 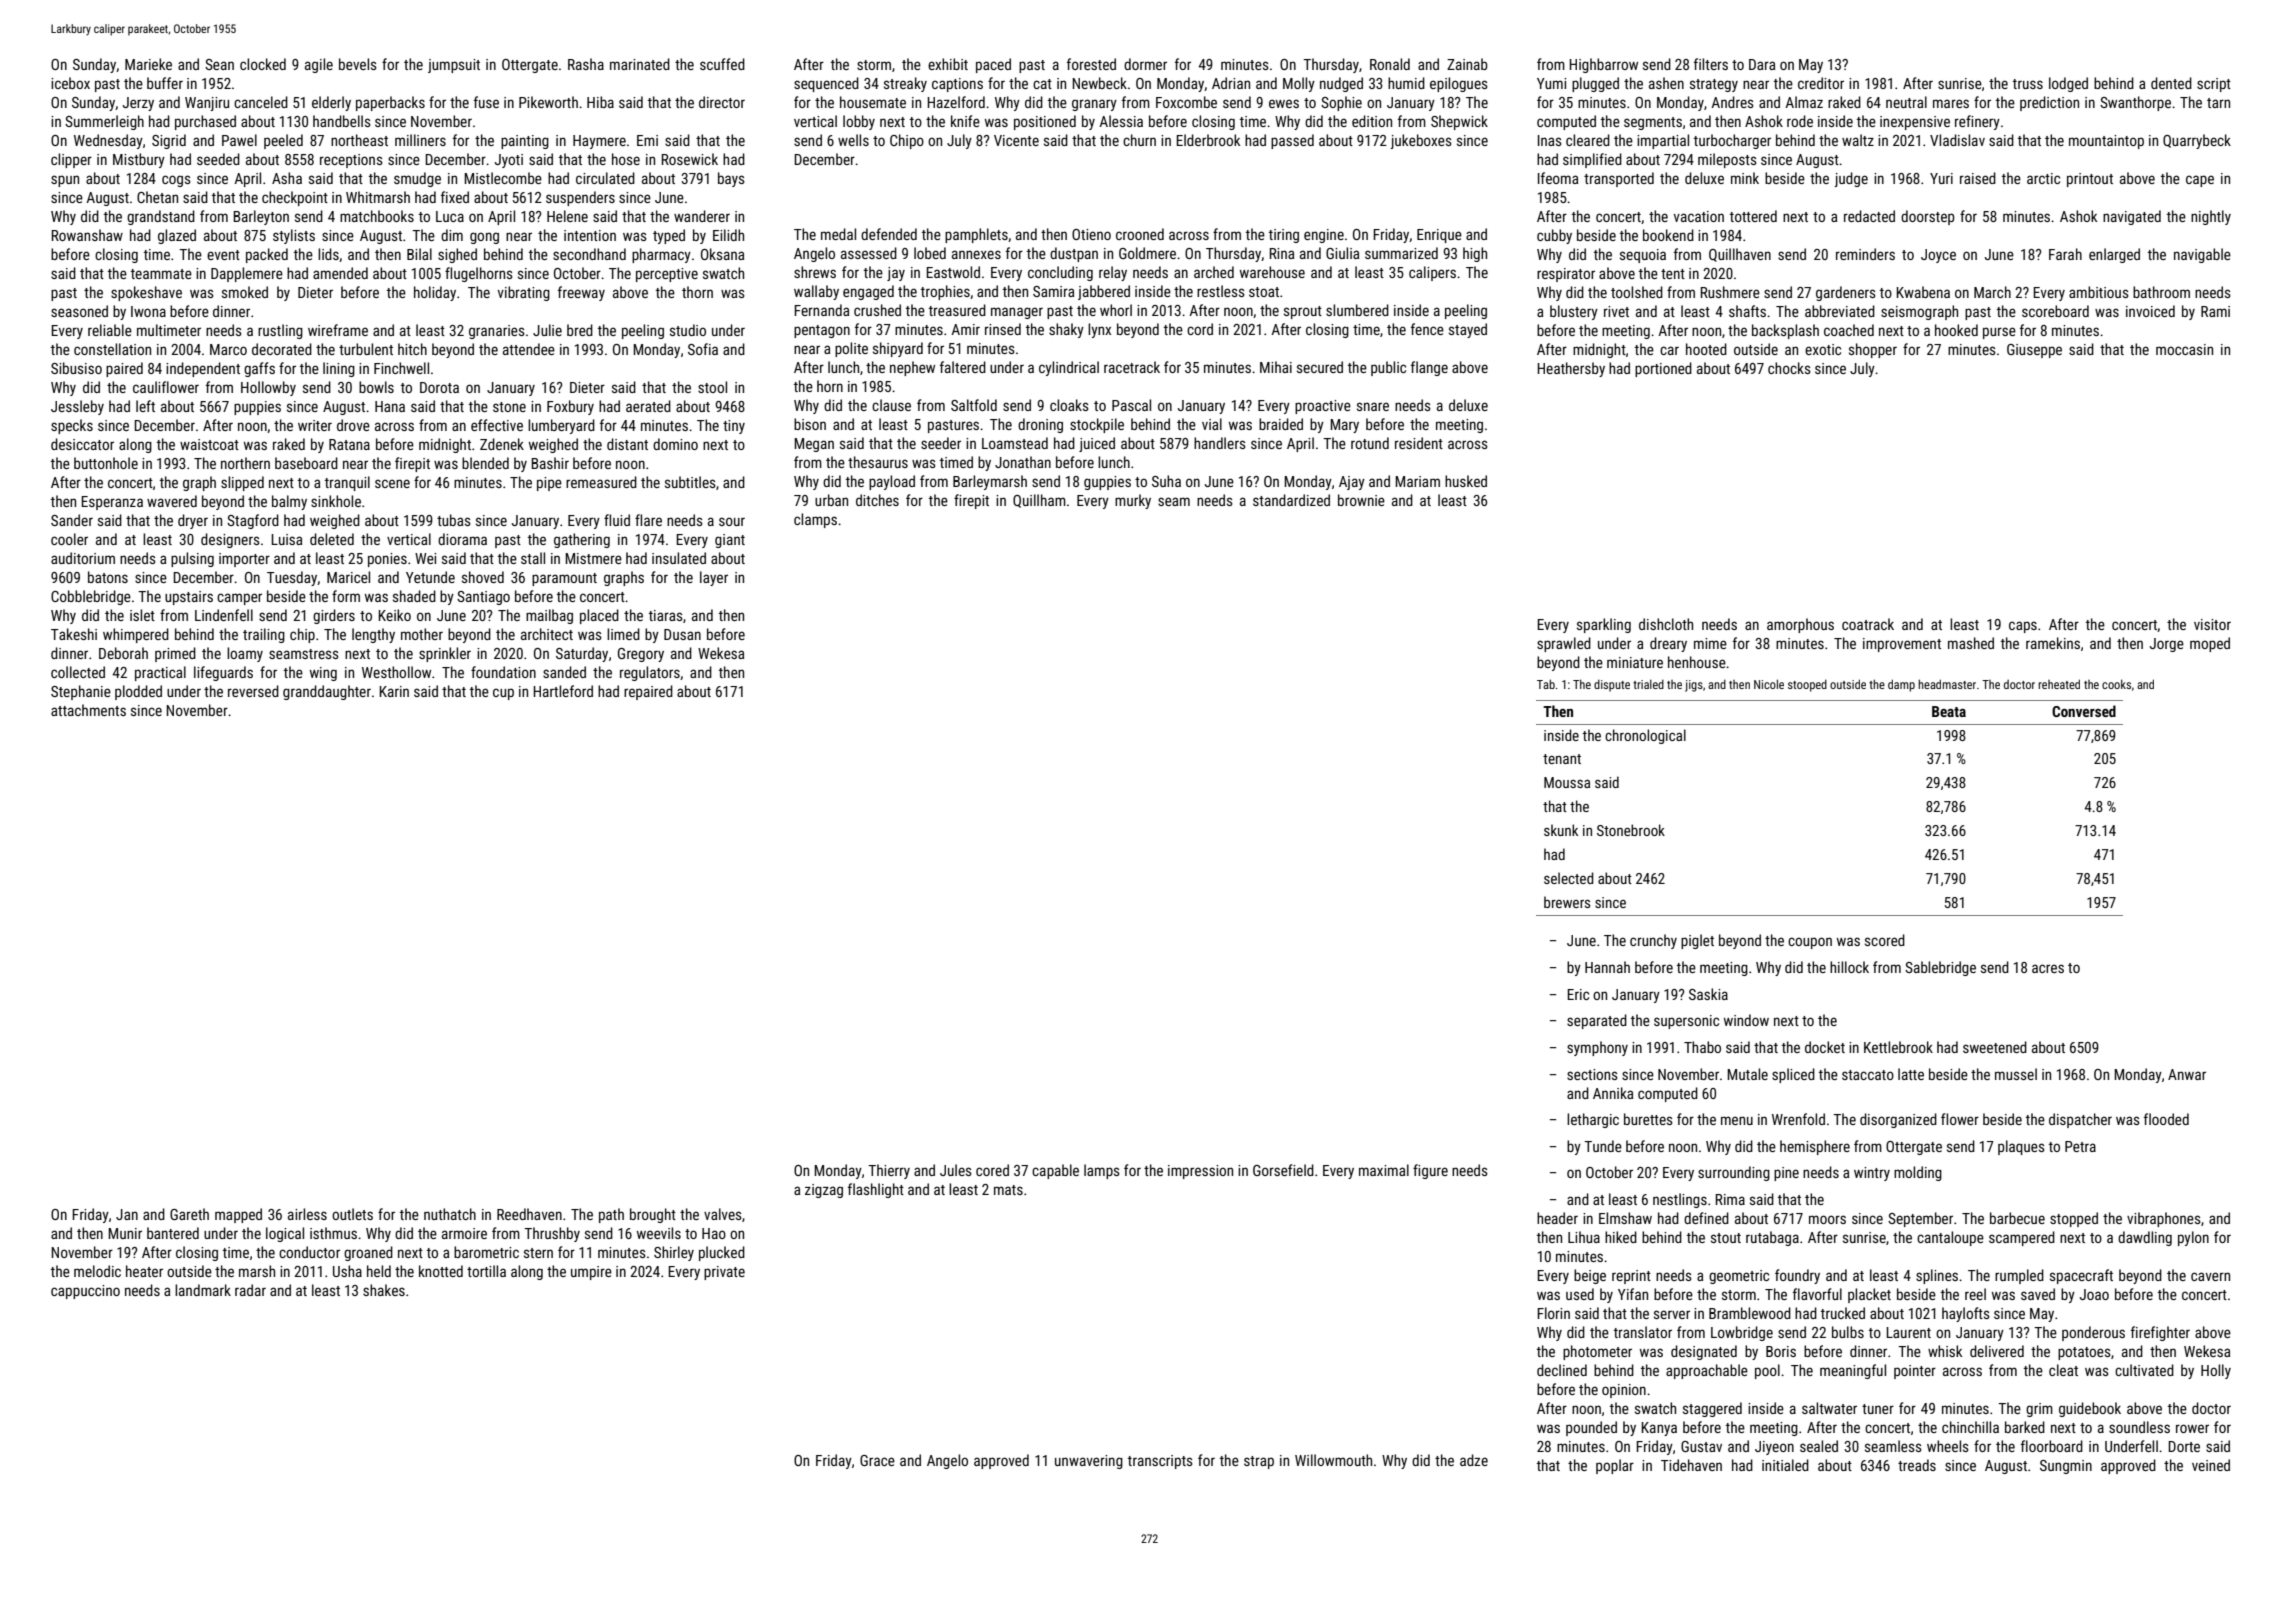 What do you see at coordinates (2090, 180) in the screenshot?
I see `printout` at bounding box center [2090, 180].
